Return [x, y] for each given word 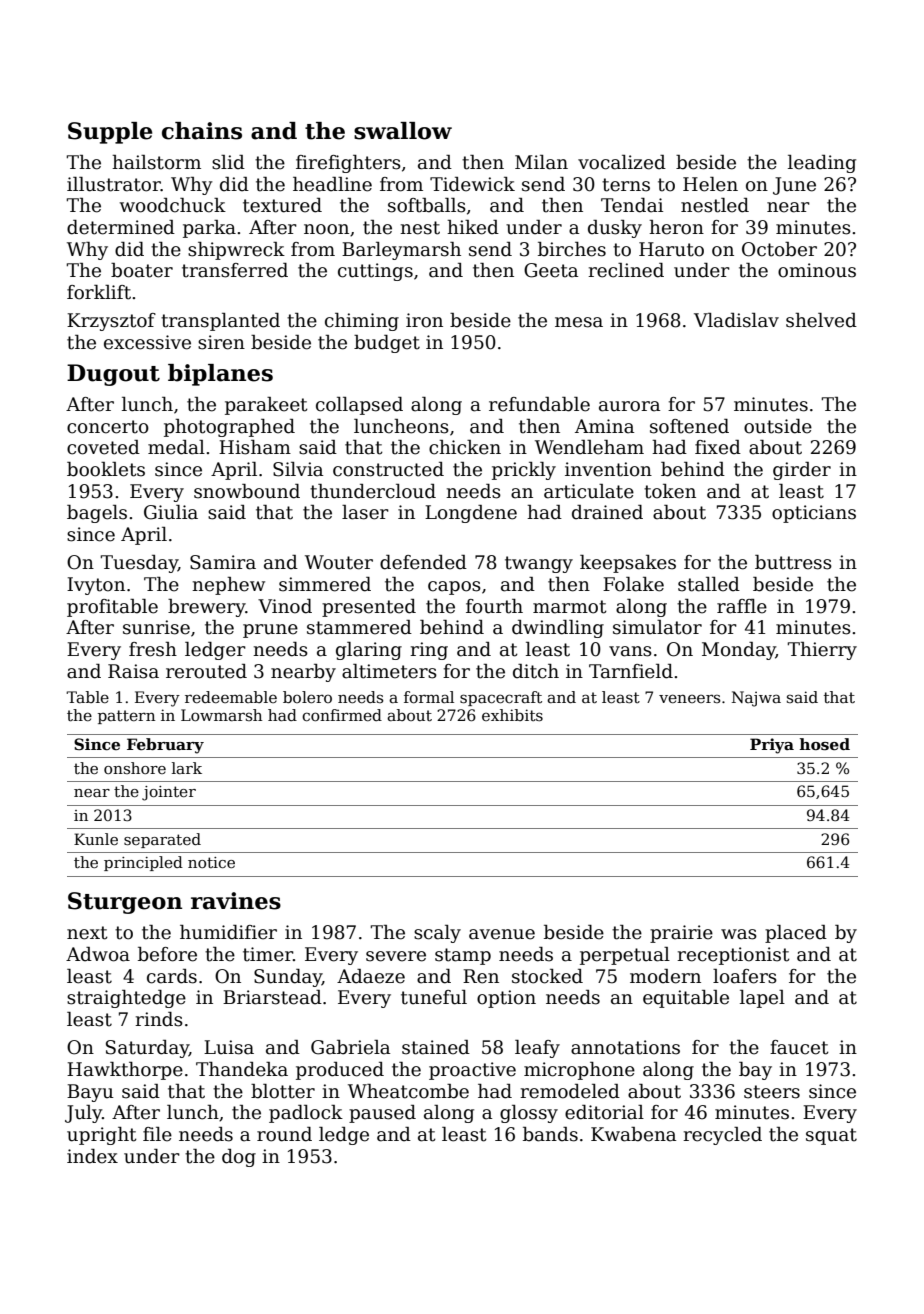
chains [202, 131]
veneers [690, 698]
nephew [228, 586]
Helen [710, 184]
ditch [536, 671]
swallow [403, 131]
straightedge [126, 999]
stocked [547, 976]
